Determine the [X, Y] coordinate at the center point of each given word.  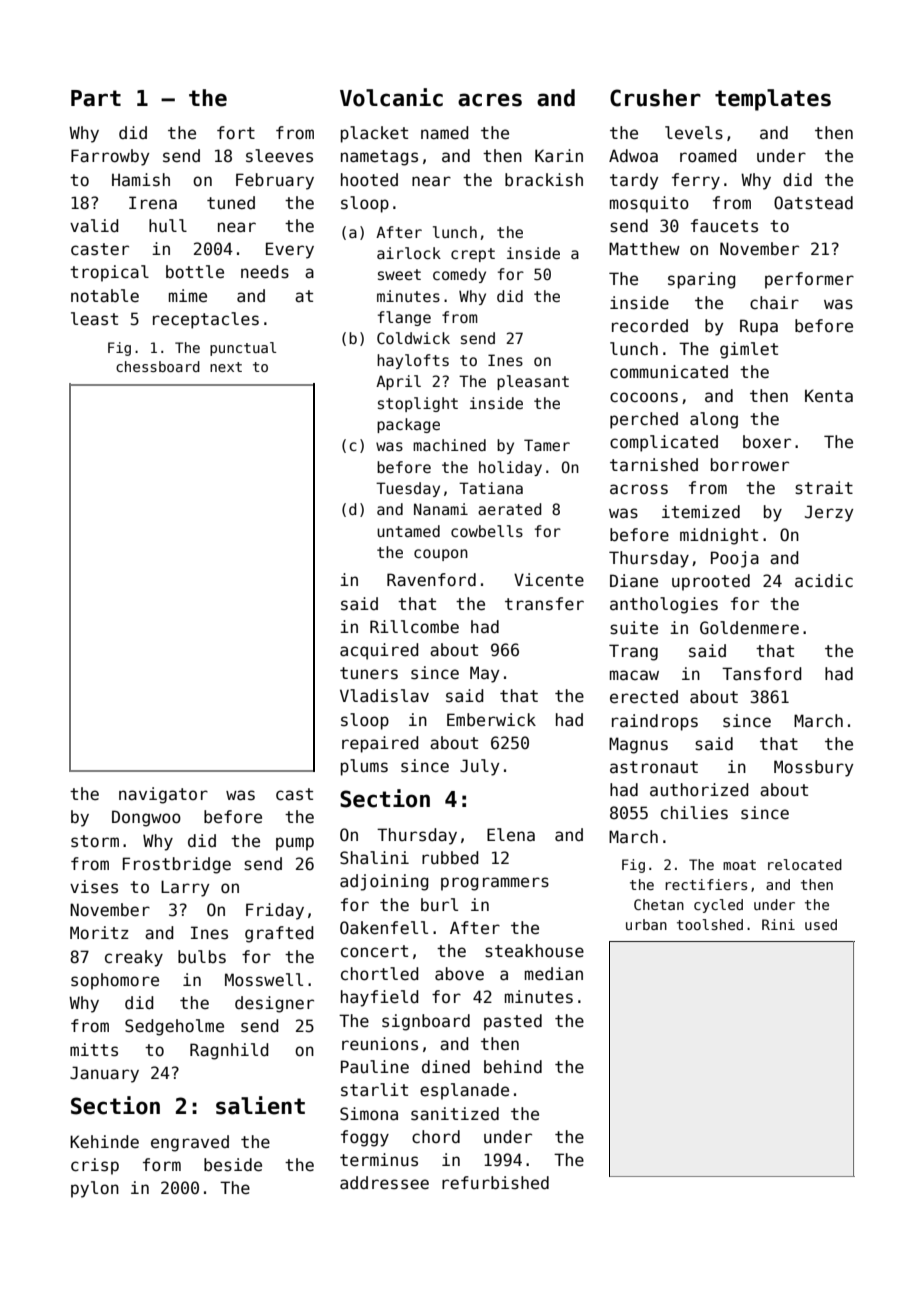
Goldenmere [749, 628]
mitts [94, 1050]
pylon [95, 1189]
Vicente [549, 580]
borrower [750, 465]
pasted [513, 1022]
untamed [408, 531]
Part [96, 98]
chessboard [158, 366]
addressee [384, 1183]
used [821, 924]
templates [773, 100]
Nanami [441, 509]
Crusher [655, 98]
